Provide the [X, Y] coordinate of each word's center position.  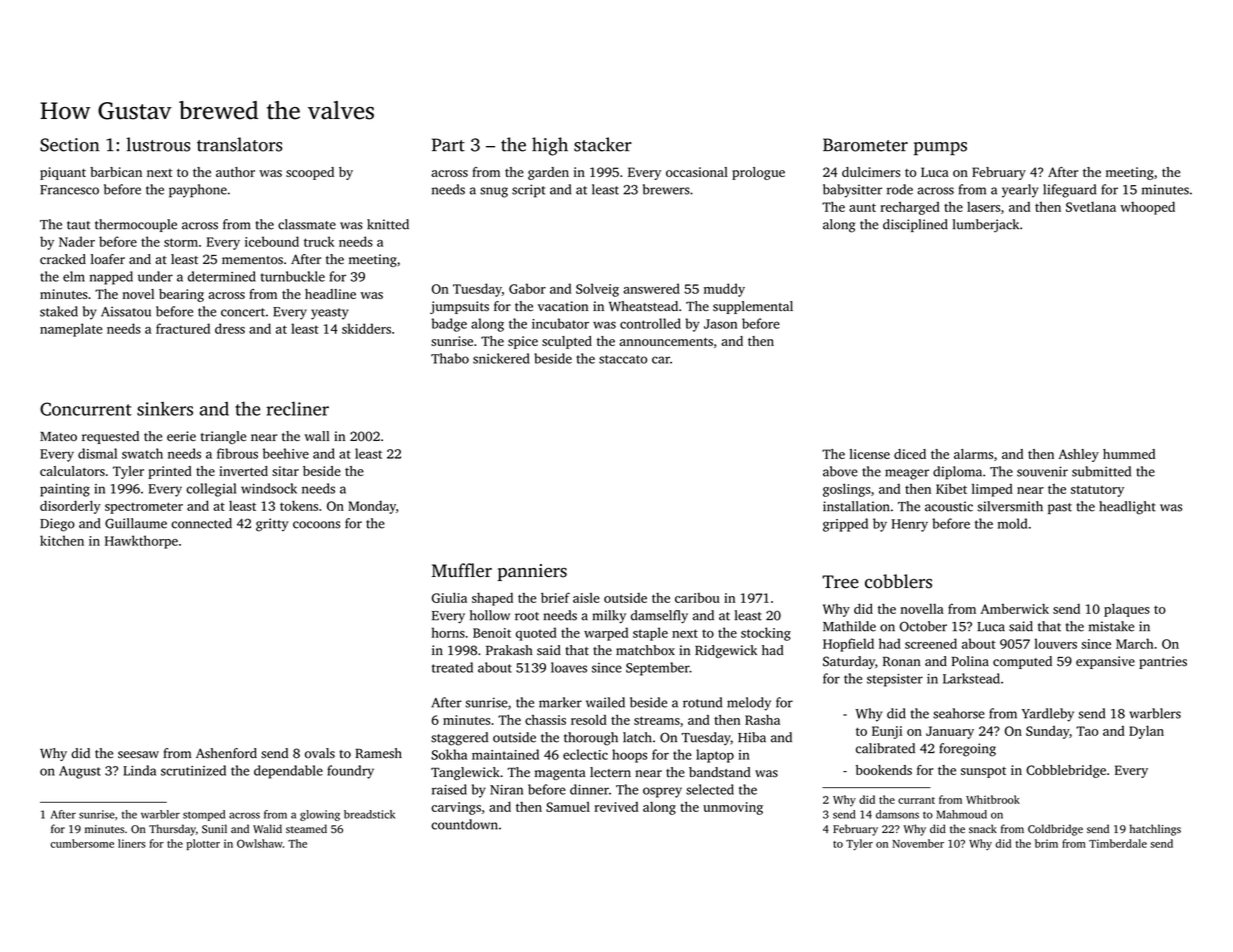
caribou [697, 598]
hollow [490, 615]
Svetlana [1091, 207]
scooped [310, 173]
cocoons [316, 525]
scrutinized [193, 770]
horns [448, 632]
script [528, 191]
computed [1022, 662]
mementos [252, 260]
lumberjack [986, 226]
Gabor [527, 288]
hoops [629, 756]
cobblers [898, 581]
